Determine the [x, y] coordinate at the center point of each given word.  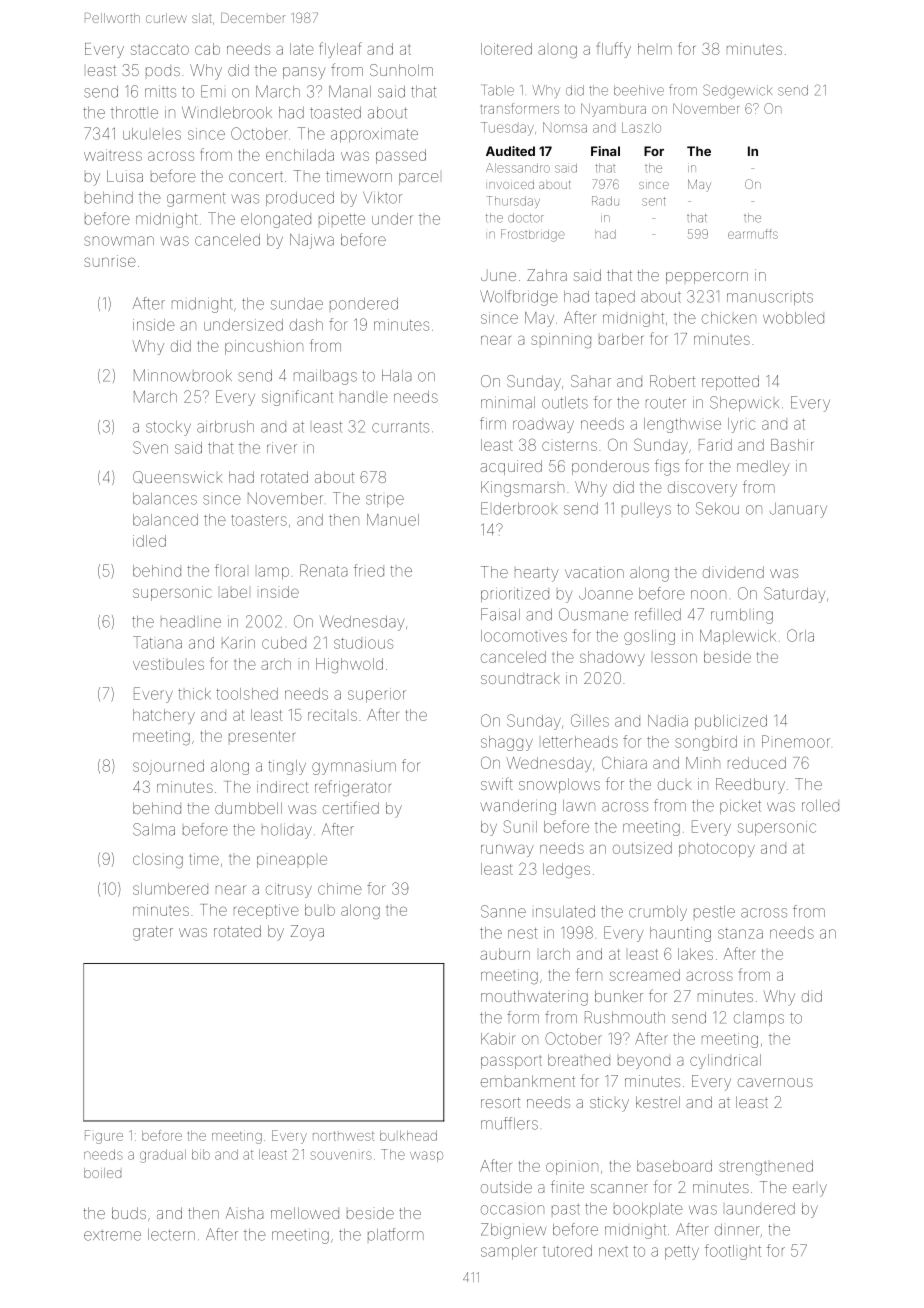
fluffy [614, 50]
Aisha [244, 1213]
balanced [165, 520]
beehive [639, 90]
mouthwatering [534, 998]
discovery [702, 489]
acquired [511, 467]
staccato [160, 49]
